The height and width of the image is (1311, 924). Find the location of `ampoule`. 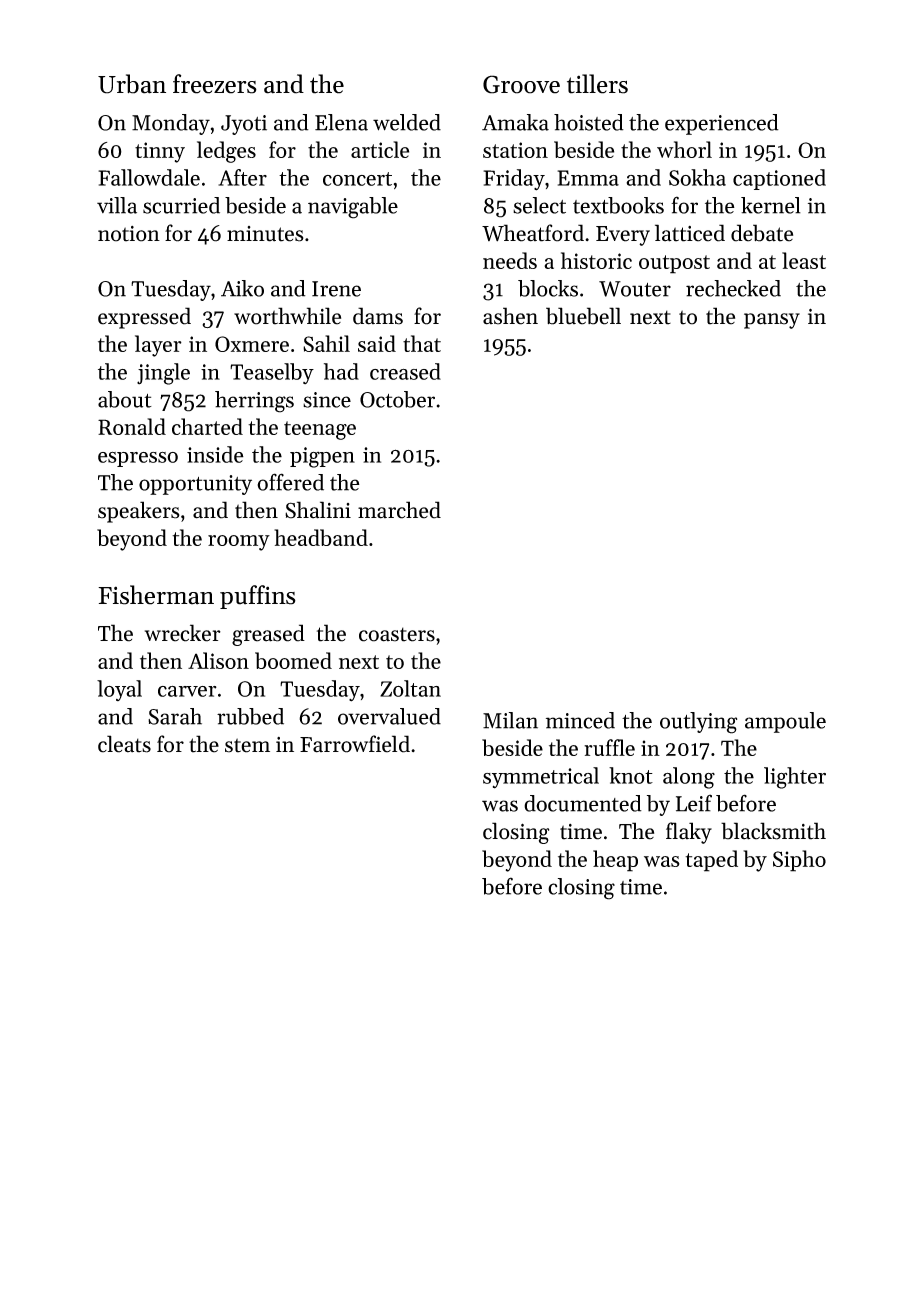

ampoule is located at coordinates (785, 722).
